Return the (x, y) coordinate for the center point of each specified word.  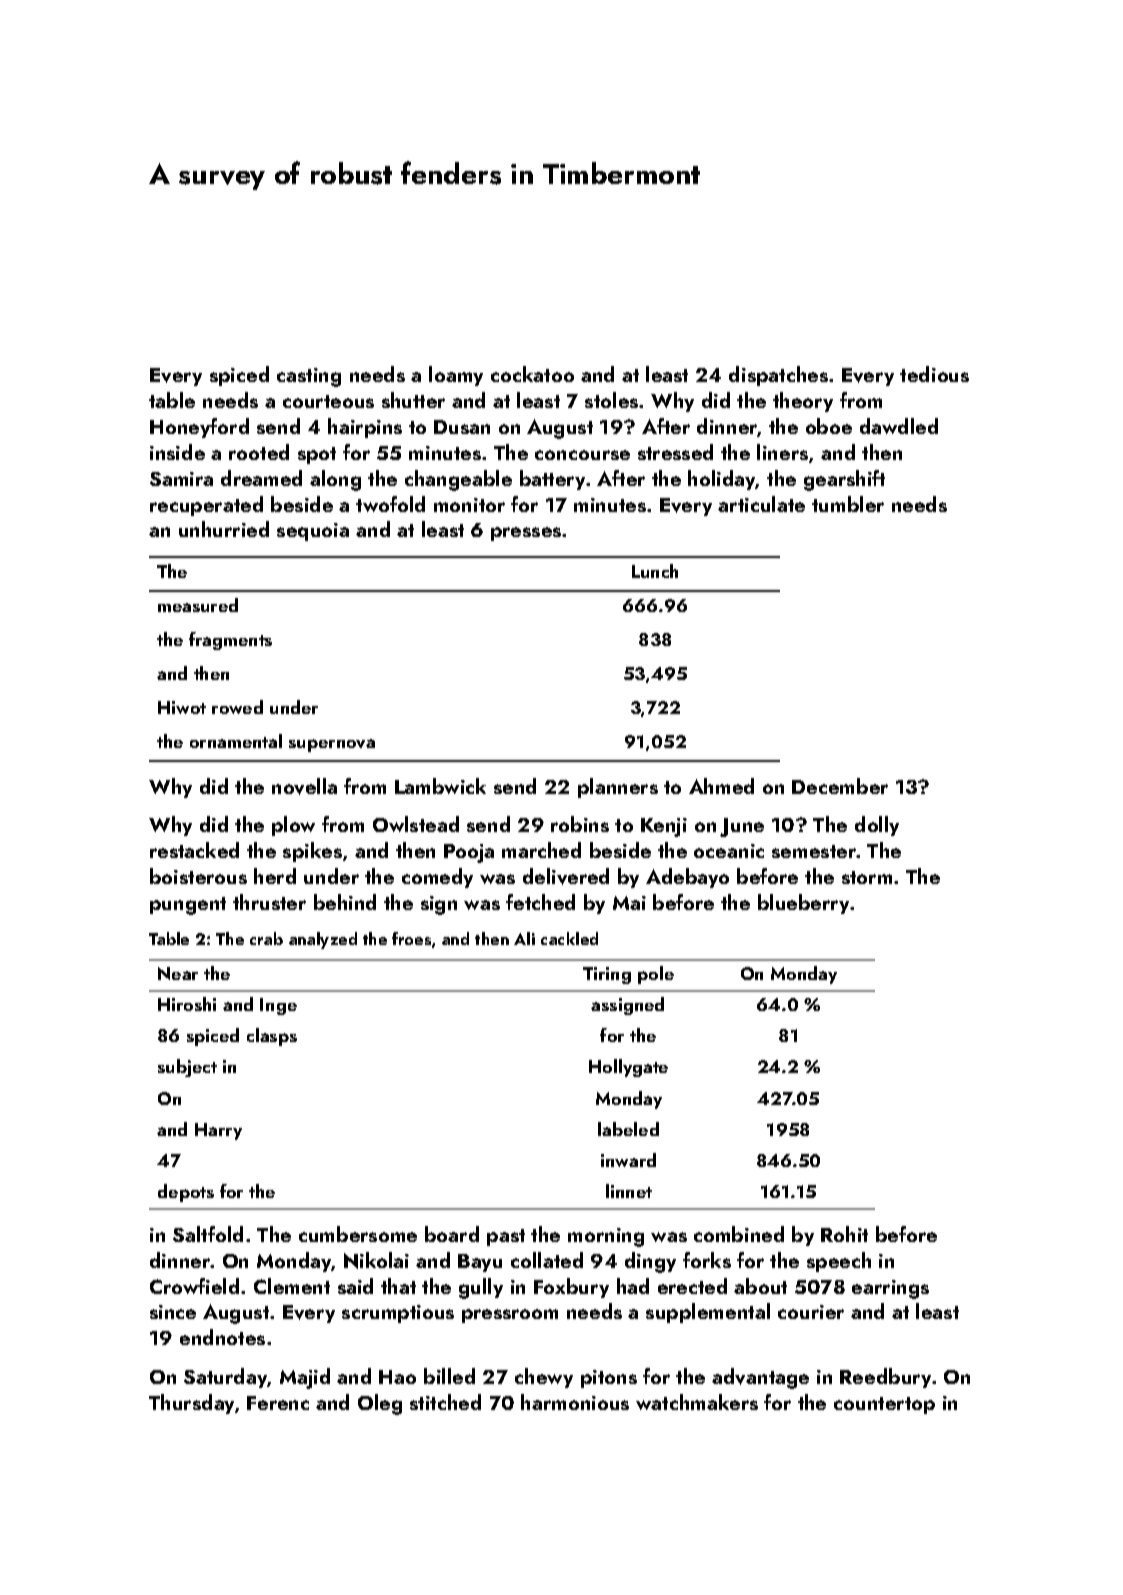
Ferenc (278, 1403)
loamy (456, 376)
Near (178, 973)
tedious (934, 374)
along (335, 480)
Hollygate (628, 1068)
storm (867, 877)
